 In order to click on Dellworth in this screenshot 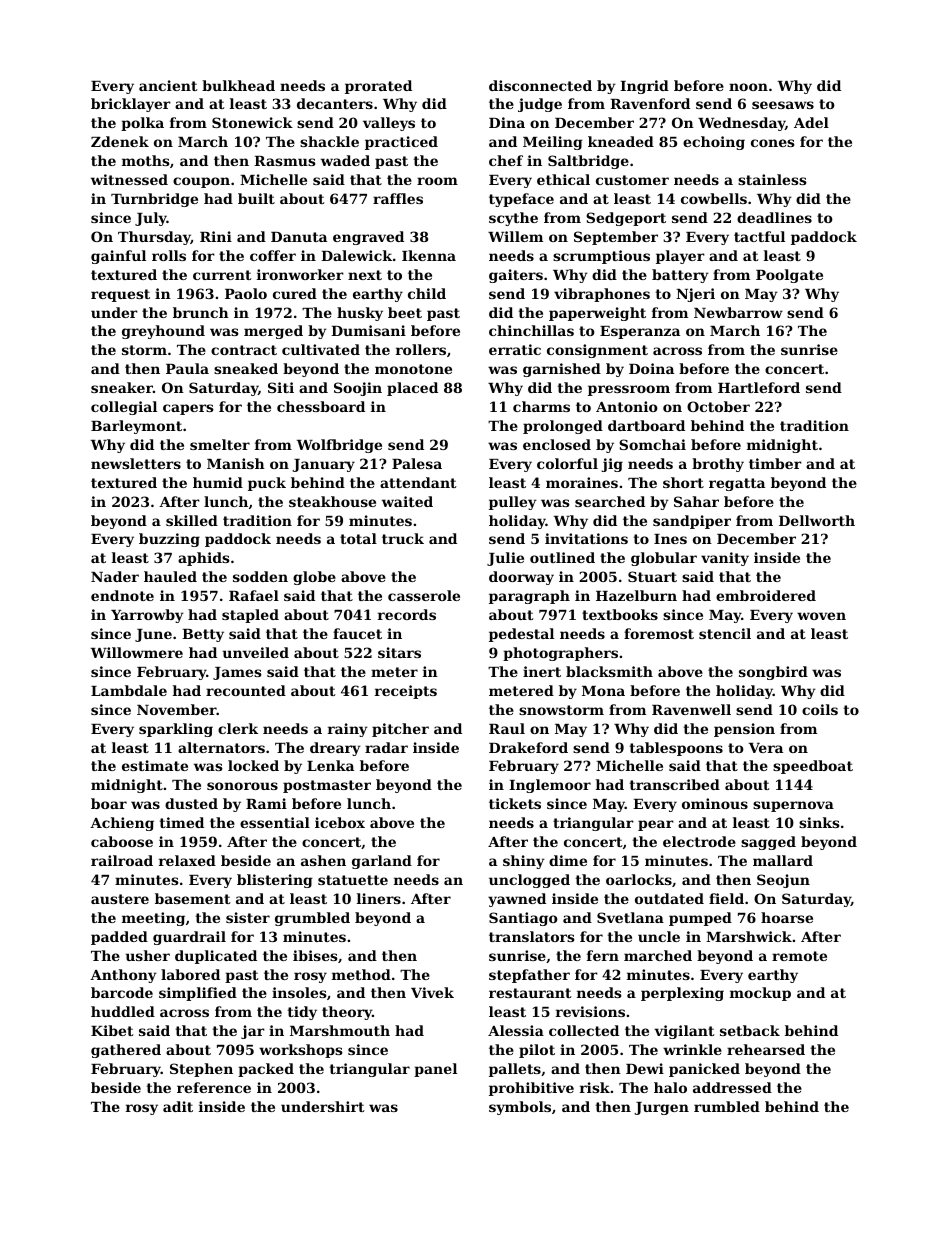, I will do `click(817, 520)`.
